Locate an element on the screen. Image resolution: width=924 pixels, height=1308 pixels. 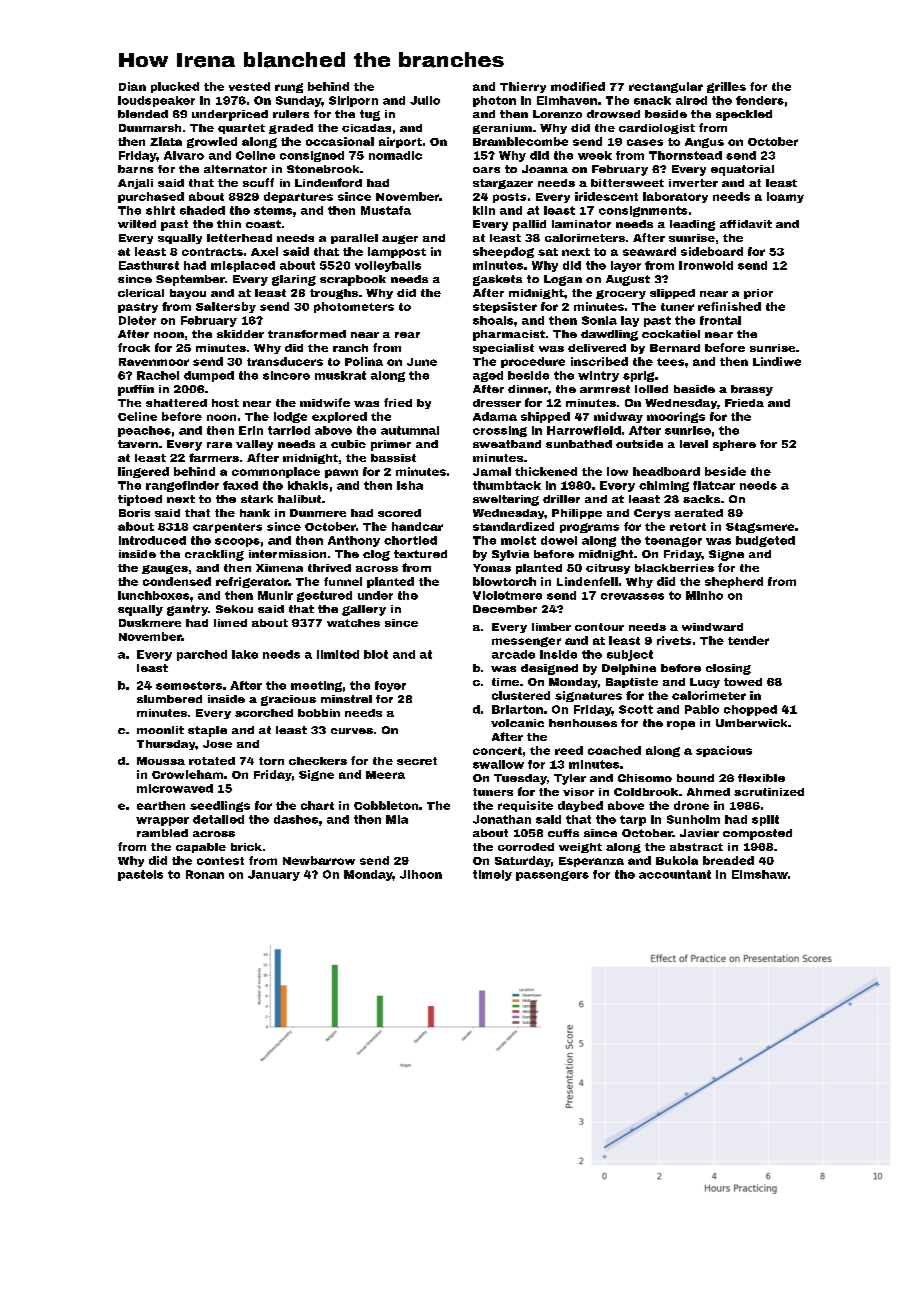
modified is located at coordinates (578, 86).
